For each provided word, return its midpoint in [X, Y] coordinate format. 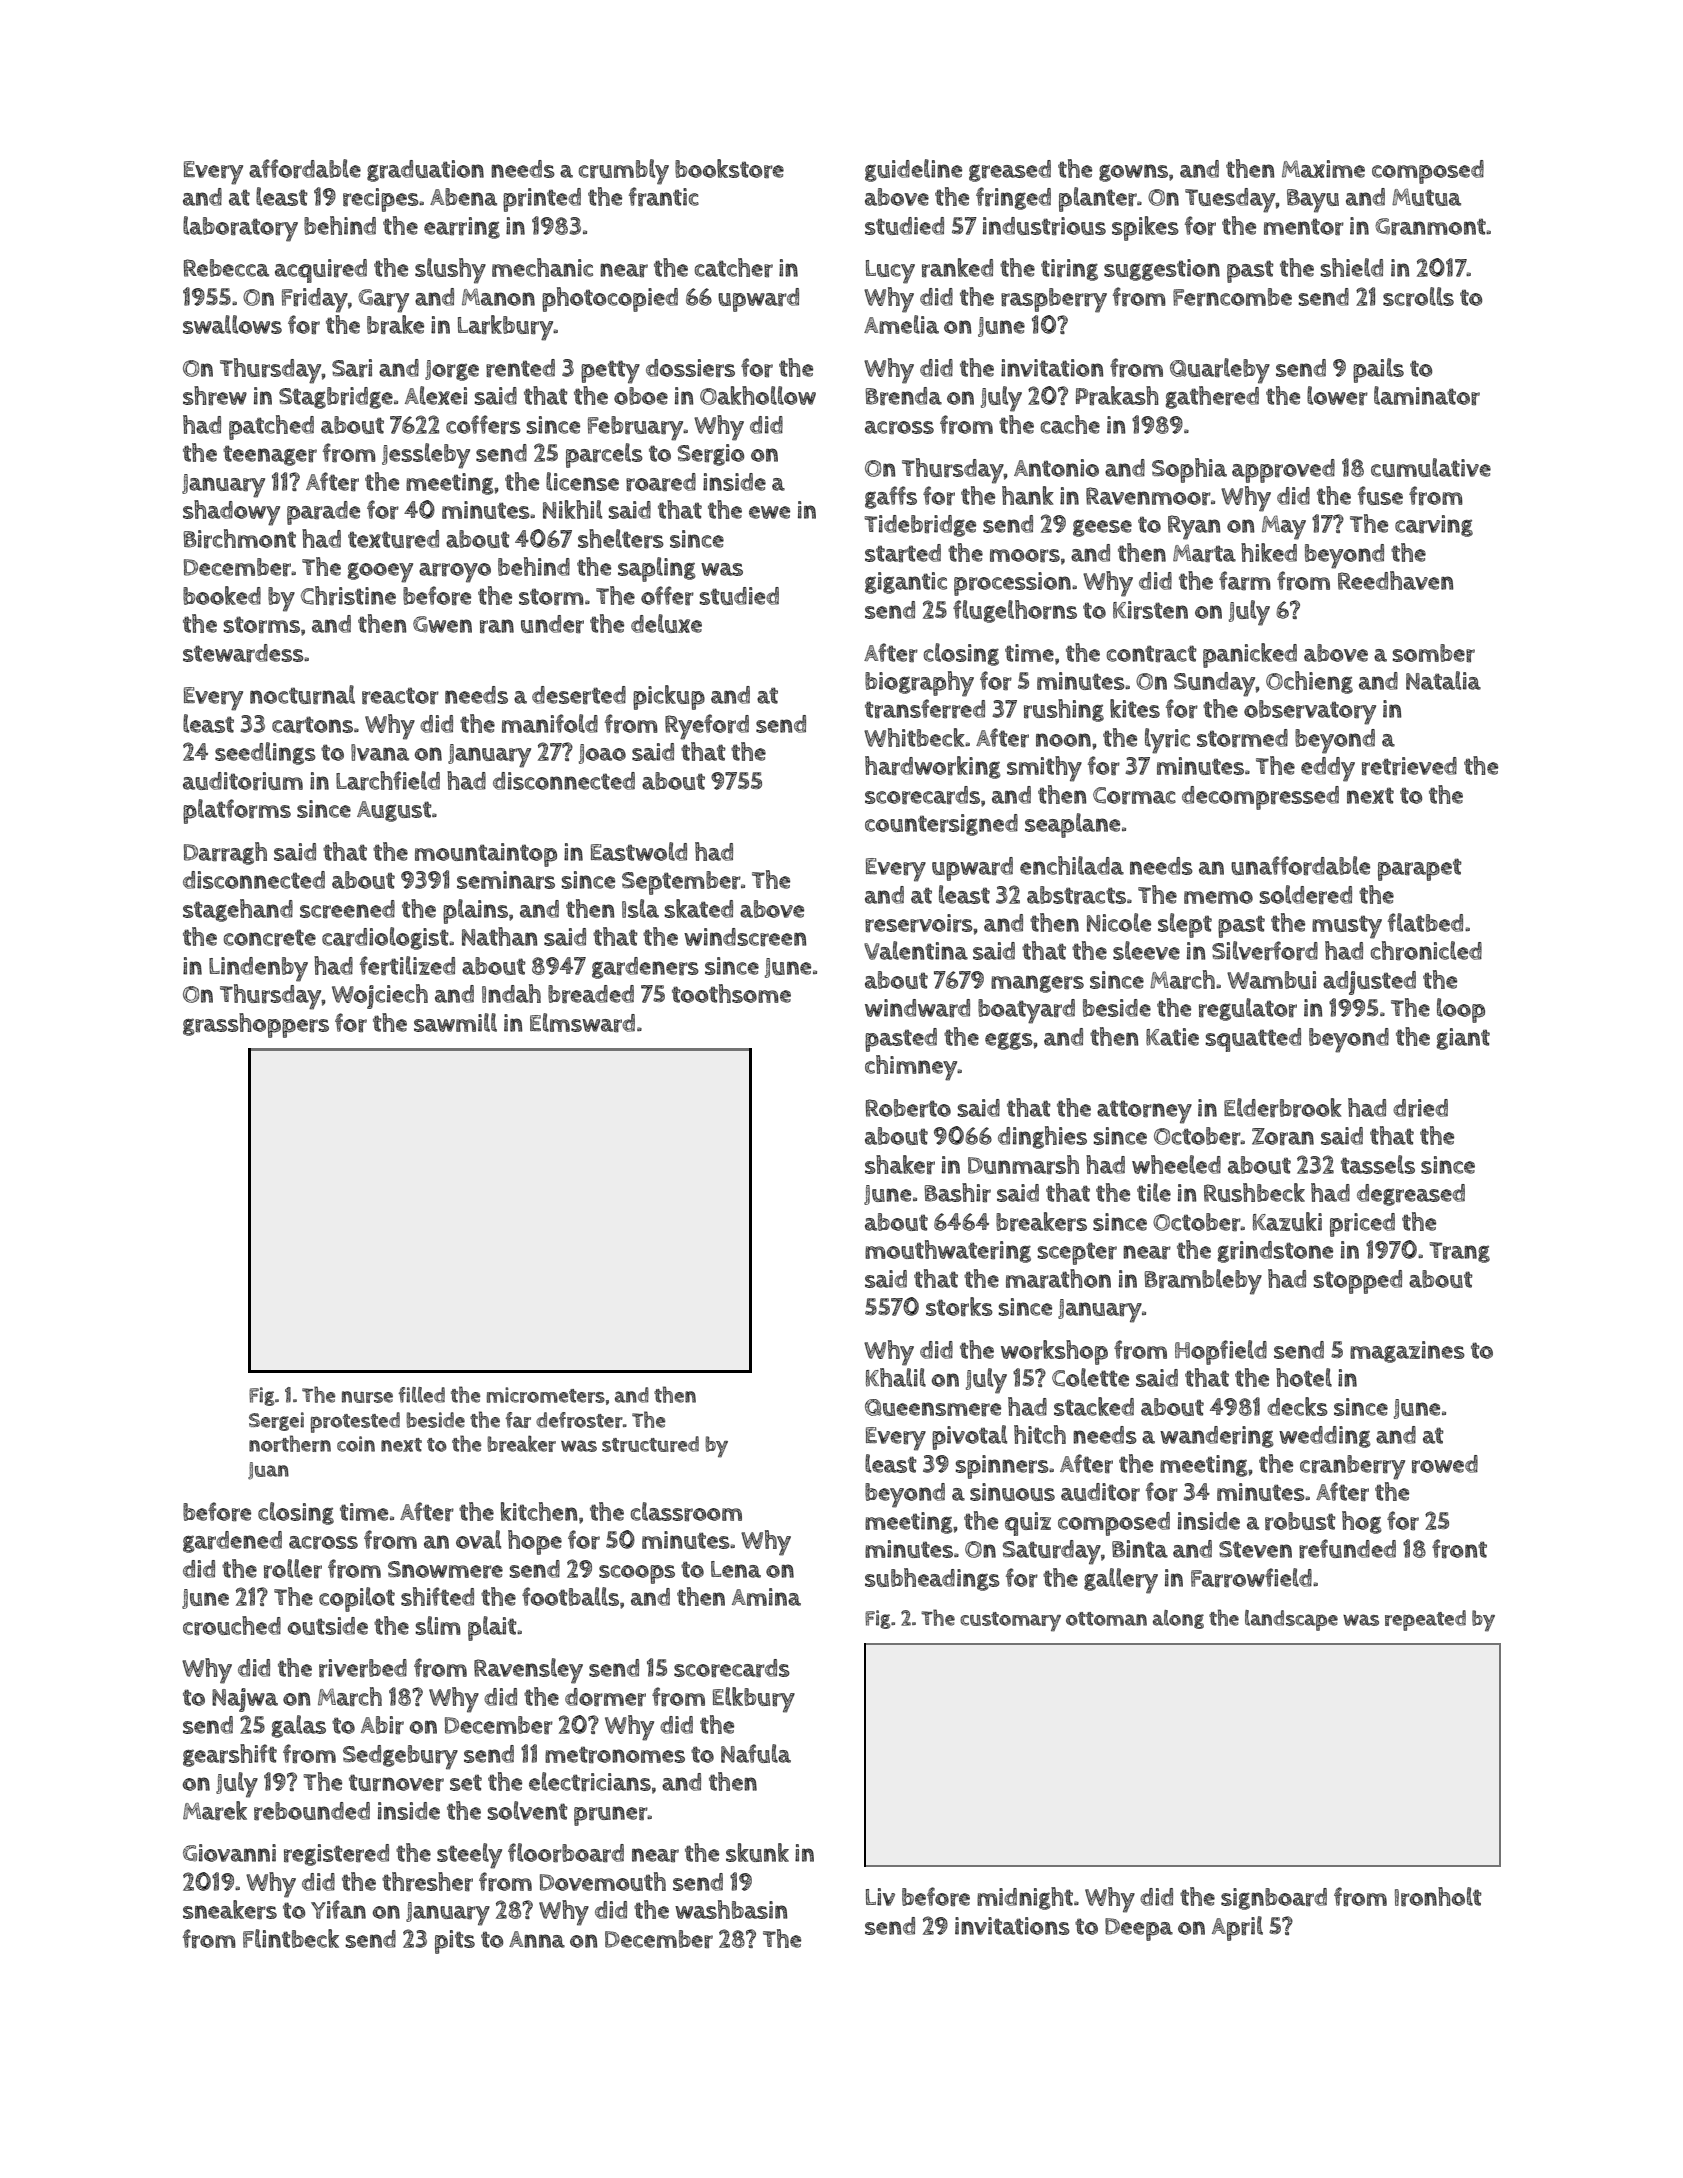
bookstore [729, 168]
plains [475, 911]
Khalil [896, 1377]
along [1178, 1619]
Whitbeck [914, 737]
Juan [268, 1471]
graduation [425, 171]
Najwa [245, 1700]
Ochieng [1309, 682]
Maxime [1323, 169]
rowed [1445, 1464]
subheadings [932, 1579]
